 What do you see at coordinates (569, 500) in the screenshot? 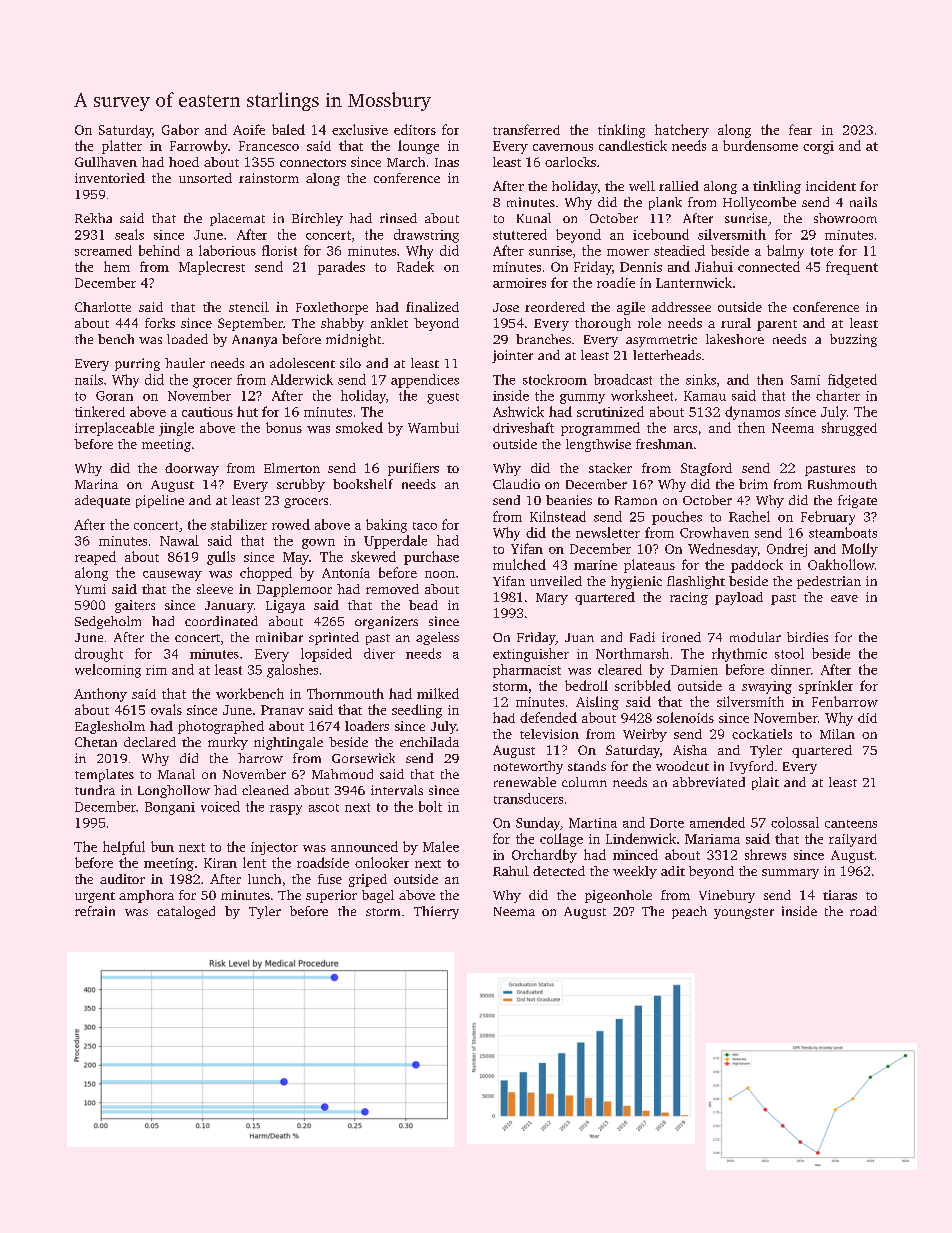
I see `beanies` at bounding box center [569, 500].
